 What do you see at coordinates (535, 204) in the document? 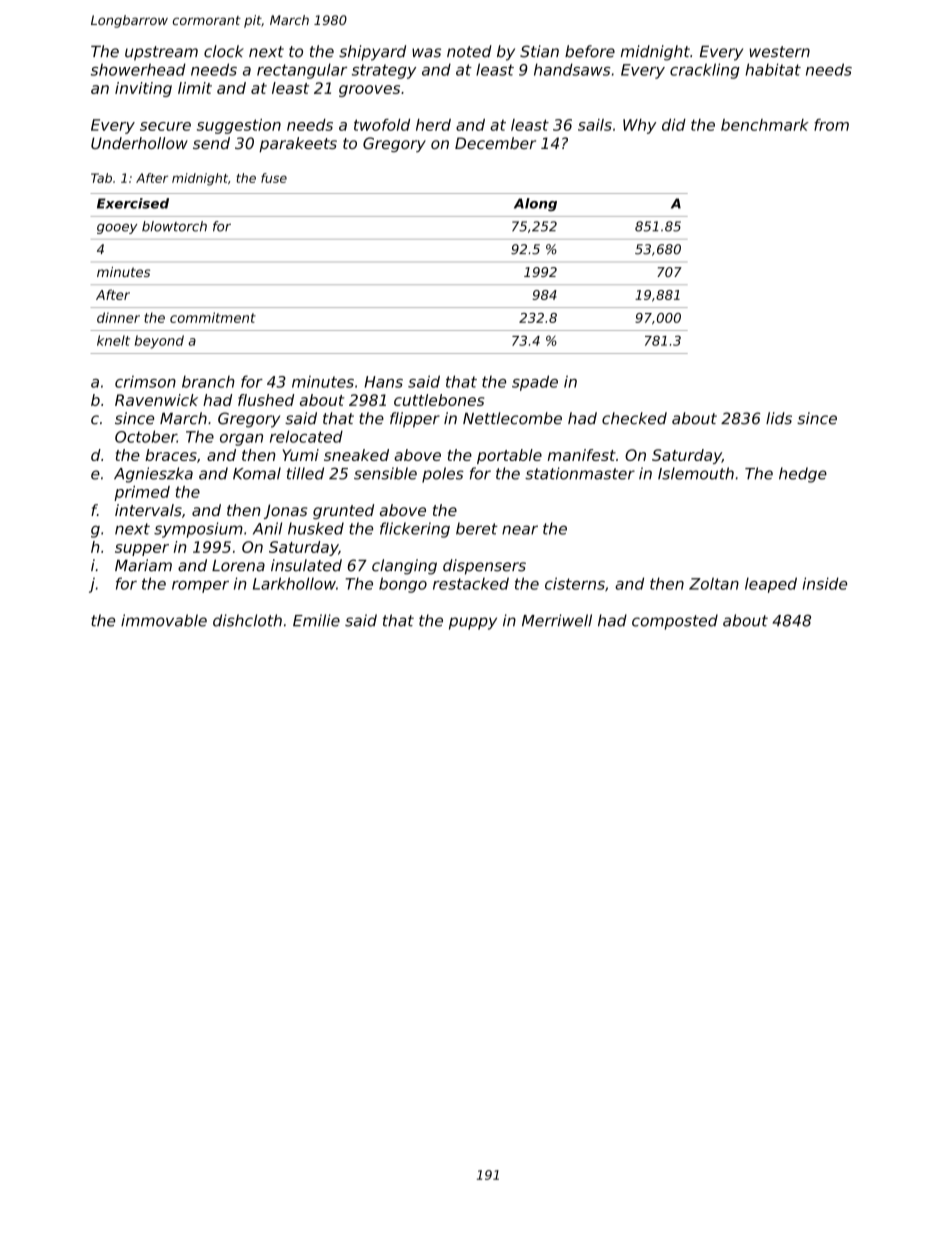
I see `Along` at bounding box center [535, 204].
